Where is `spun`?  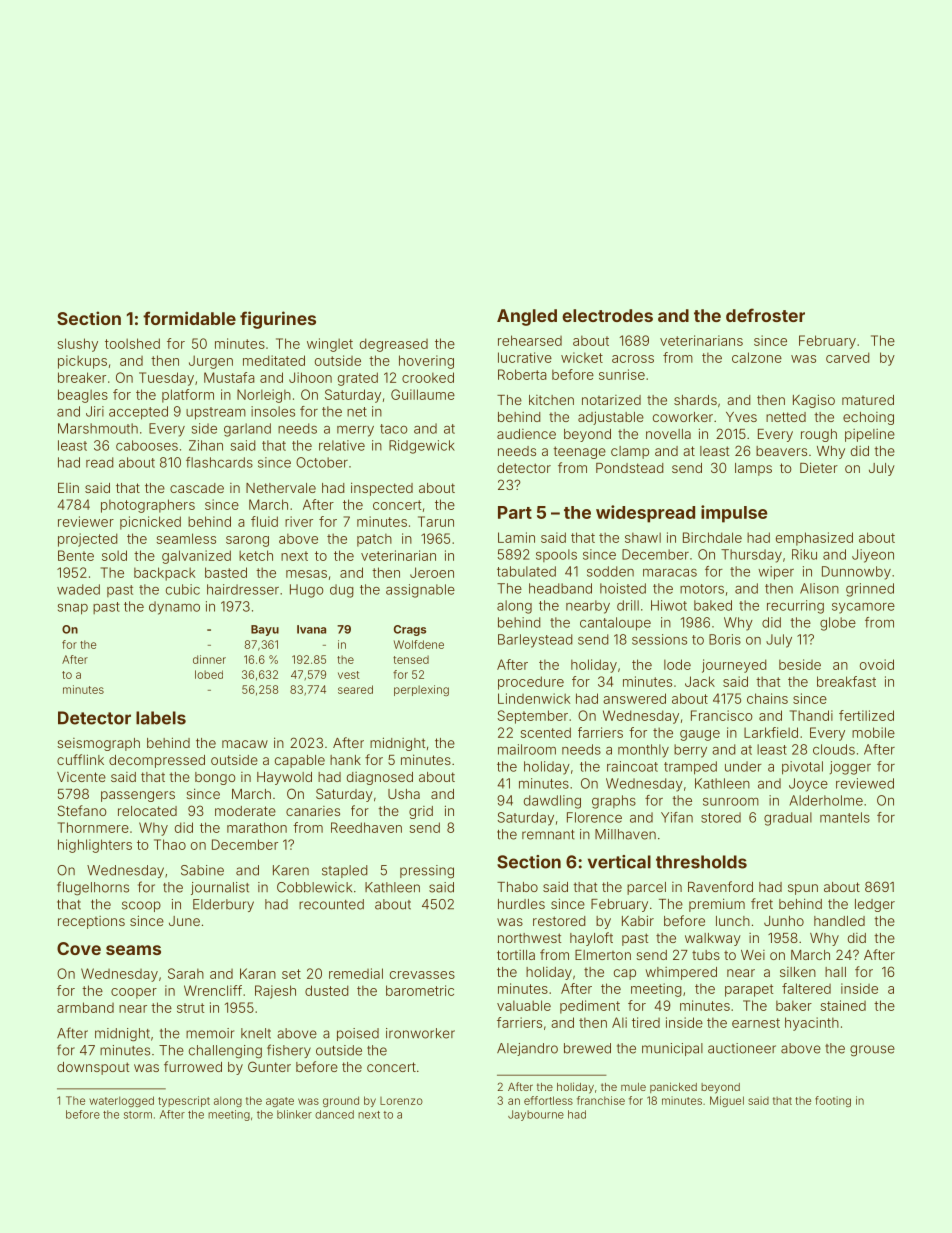
spun is located at coordinates (803, 889).
